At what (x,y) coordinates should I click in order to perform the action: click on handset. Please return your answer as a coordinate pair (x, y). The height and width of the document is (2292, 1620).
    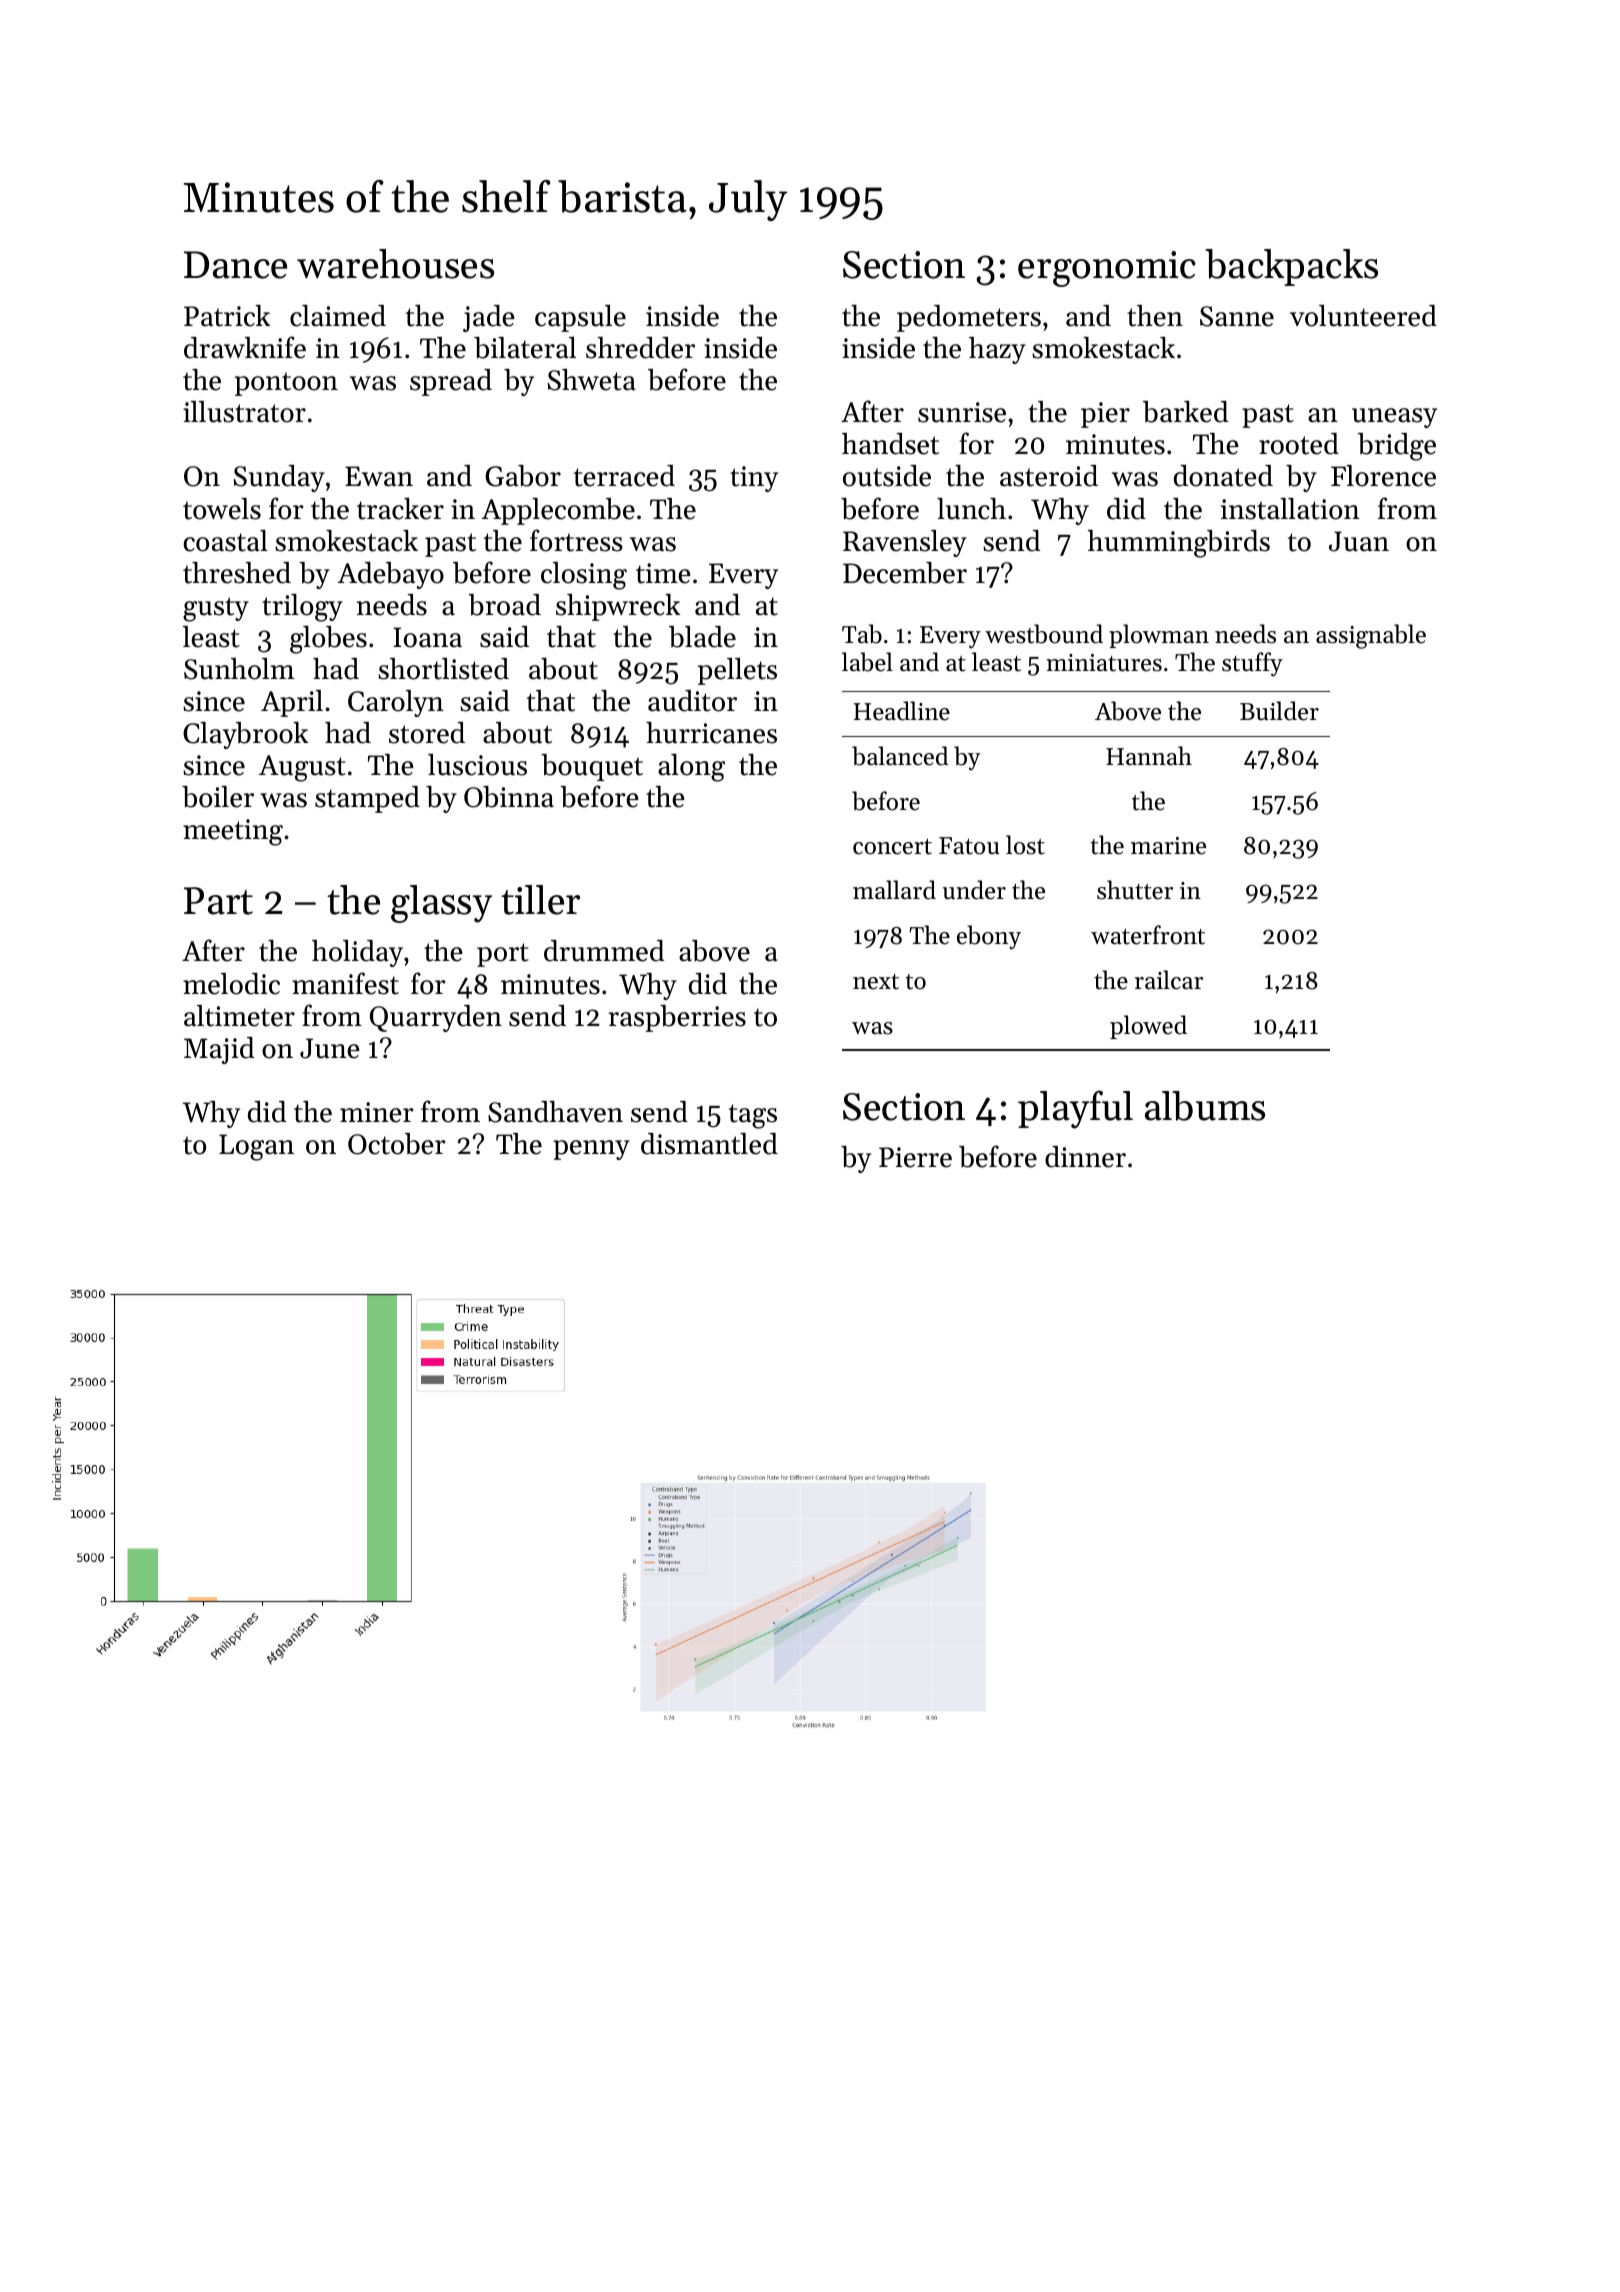
    Looking at the image, I should click on (890, 444).
